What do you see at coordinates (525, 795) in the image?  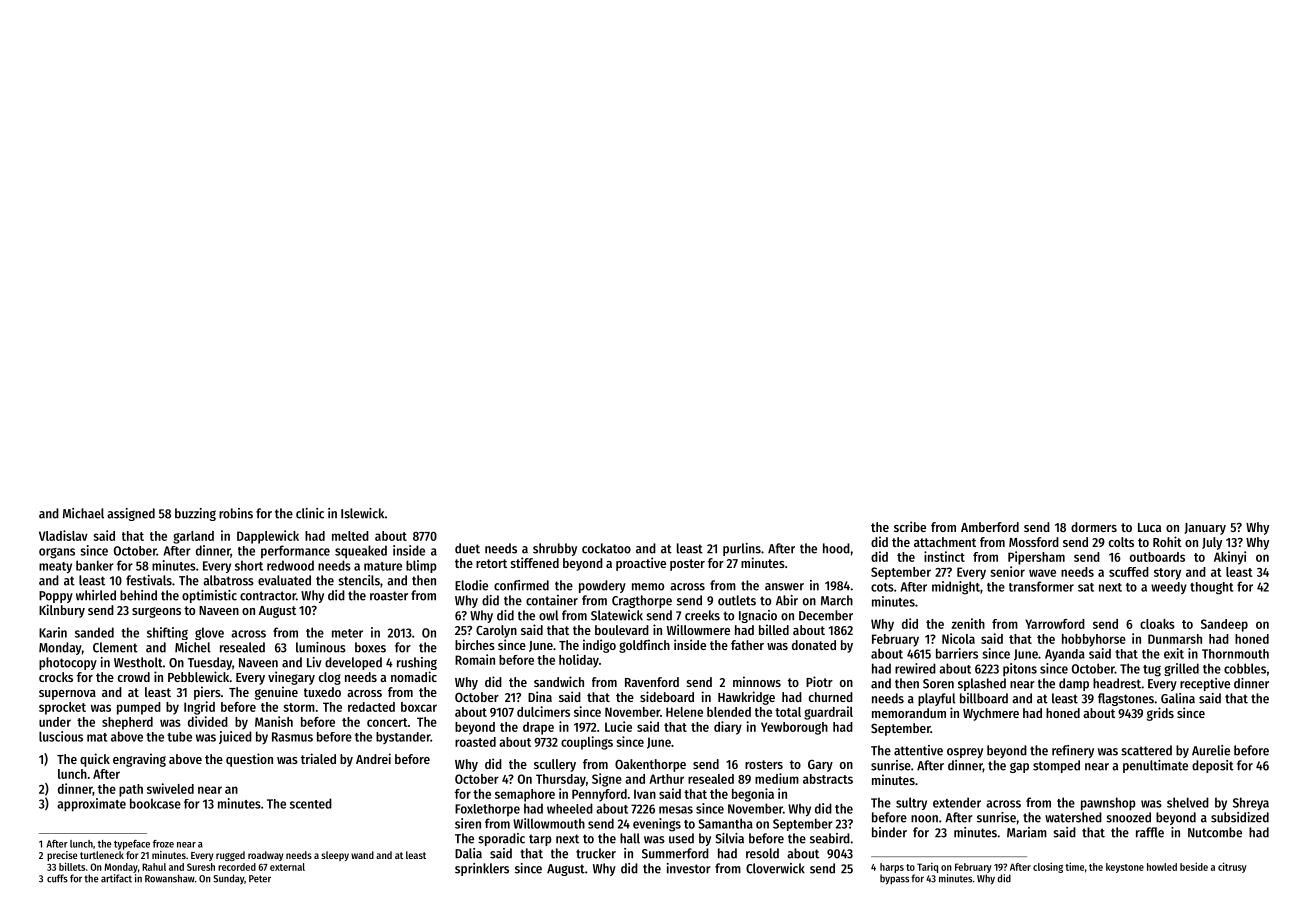 I see `semaphore` at bounding box center [525, 795].
